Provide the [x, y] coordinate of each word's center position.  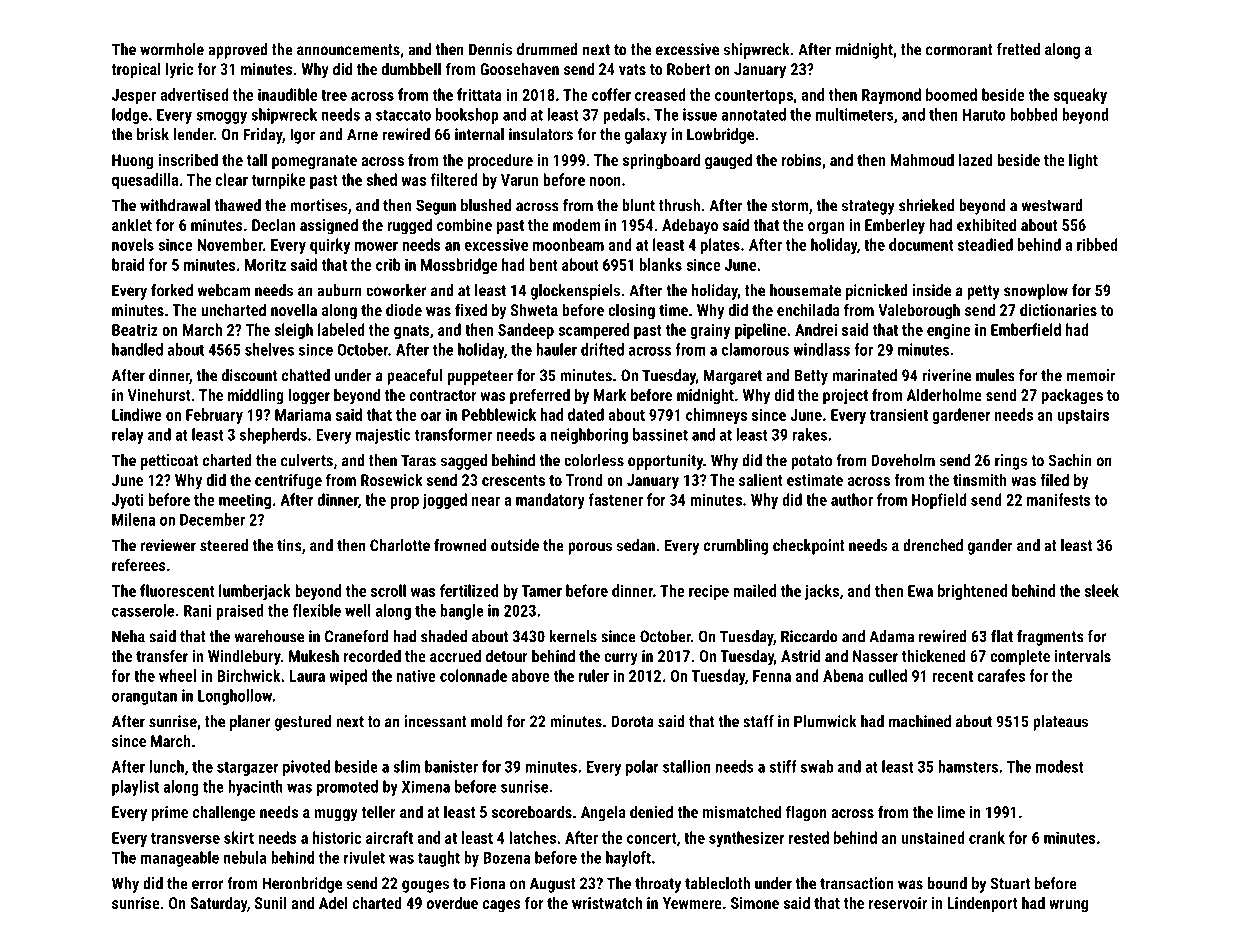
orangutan [144, 697]
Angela [603, 813]
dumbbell [411, 68]
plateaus [1060, 723]
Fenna [772, 676]
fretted [1018, 49]
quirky [330, 246]
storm [789, 206]
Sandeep [526, 331]
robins [802, 159]
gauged [728, 161]
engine [949, 331]
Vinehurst [159, 394]
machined [920, 721]
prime [170, 814]
